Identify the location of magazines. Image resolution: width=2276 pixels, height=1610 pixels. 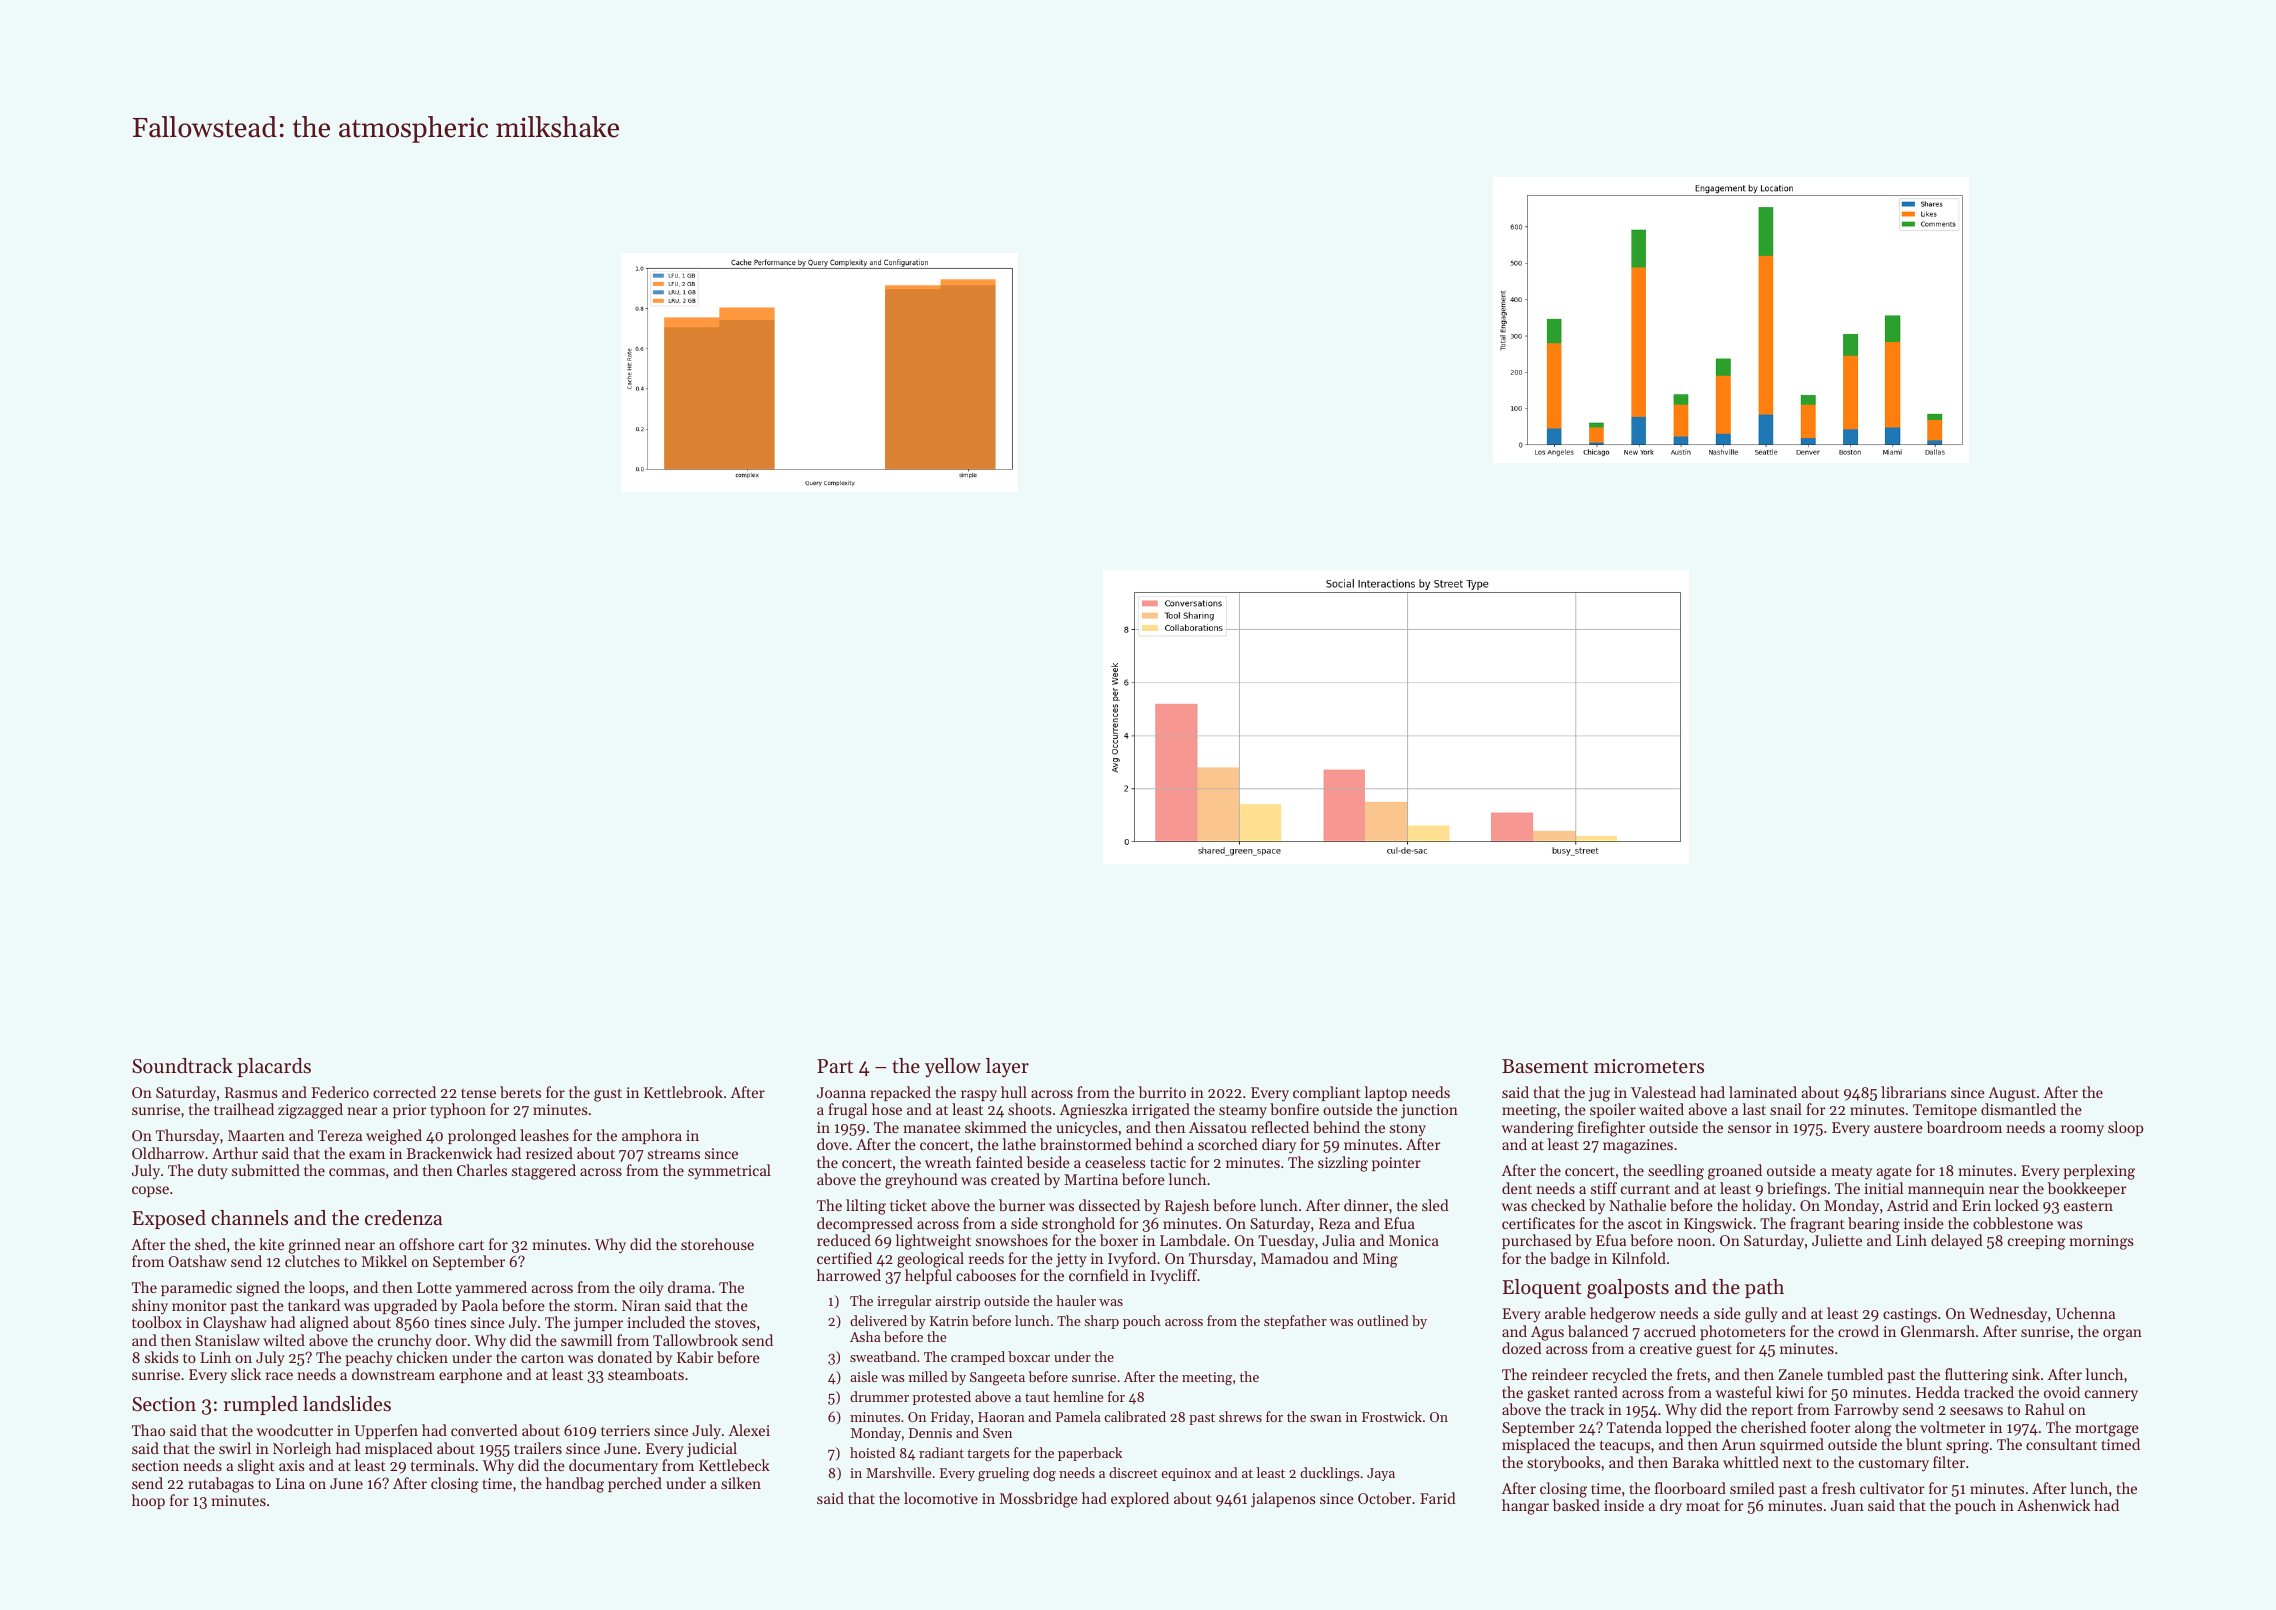
(1638, 1146).
